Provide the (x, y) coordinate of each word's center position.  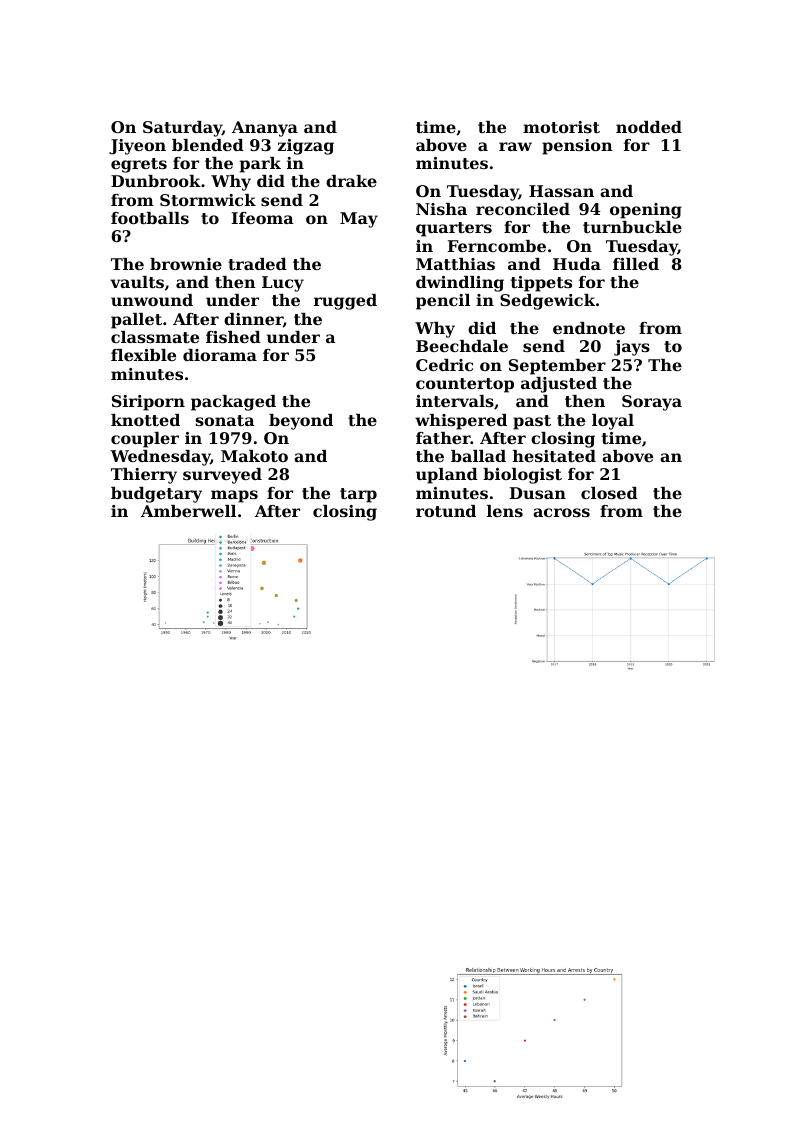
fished (233, 337)
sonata (225, 420)
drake (351, 181)
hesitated (554, 456)
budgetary (156, 495)
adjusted (559, 385)
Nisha (441, 209)
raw (515, 146)
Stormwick (208, 200)
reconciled (523, 209)
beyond (301, 422)
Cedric (444, 365)
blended (208, 145)
